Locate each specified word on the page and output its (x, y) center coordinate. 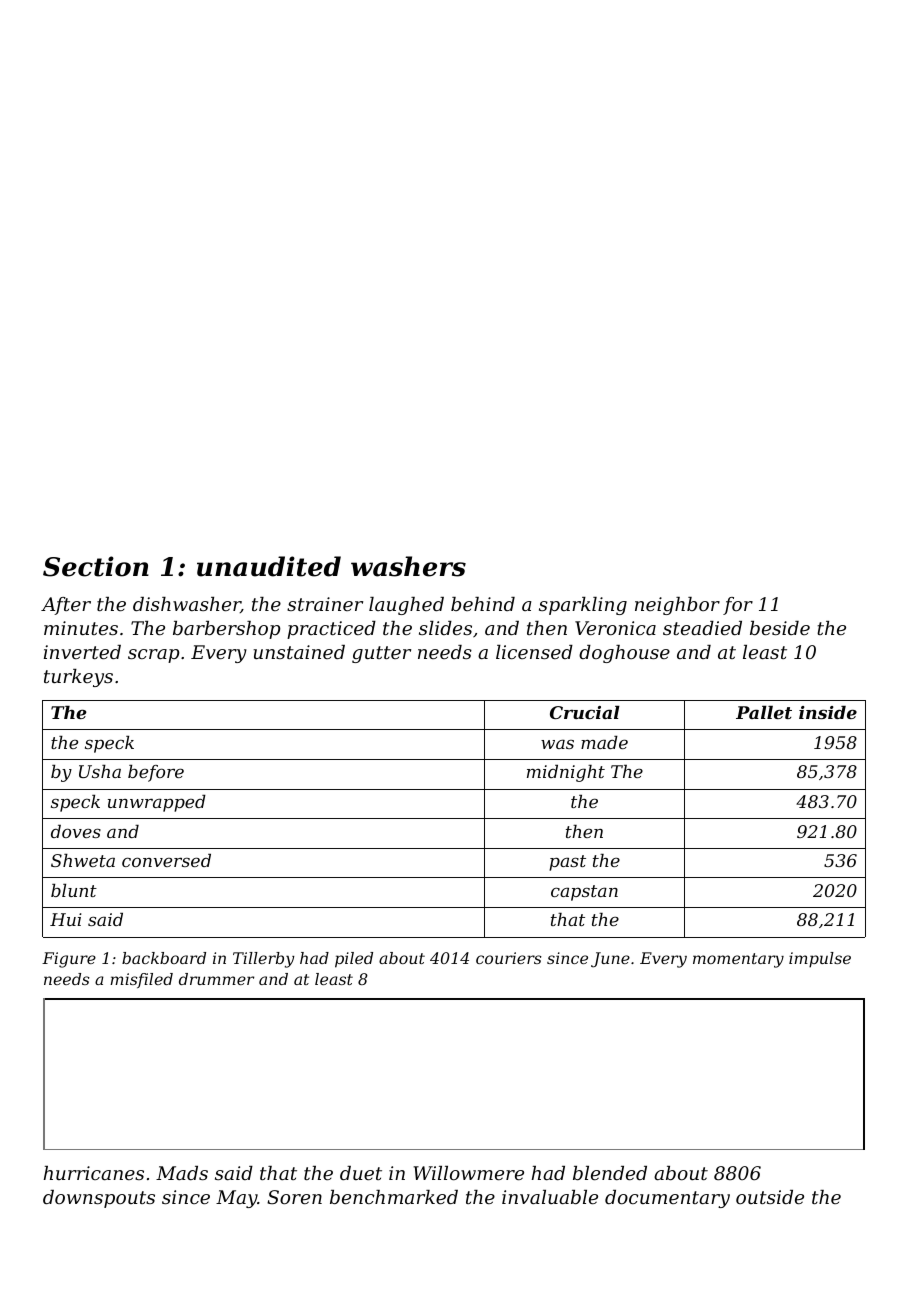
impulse (820, 960)
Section (96, 566)
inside (828, 712)
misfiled (141, 980)
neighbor (677, 606)
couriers (509, 958)
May (237, 1199)
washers (408, 566)
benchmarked (394, 1197)
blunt (74, 890)
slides (445, 628)
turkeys (78, 678)
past (567, 863)
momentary (738, 960)
